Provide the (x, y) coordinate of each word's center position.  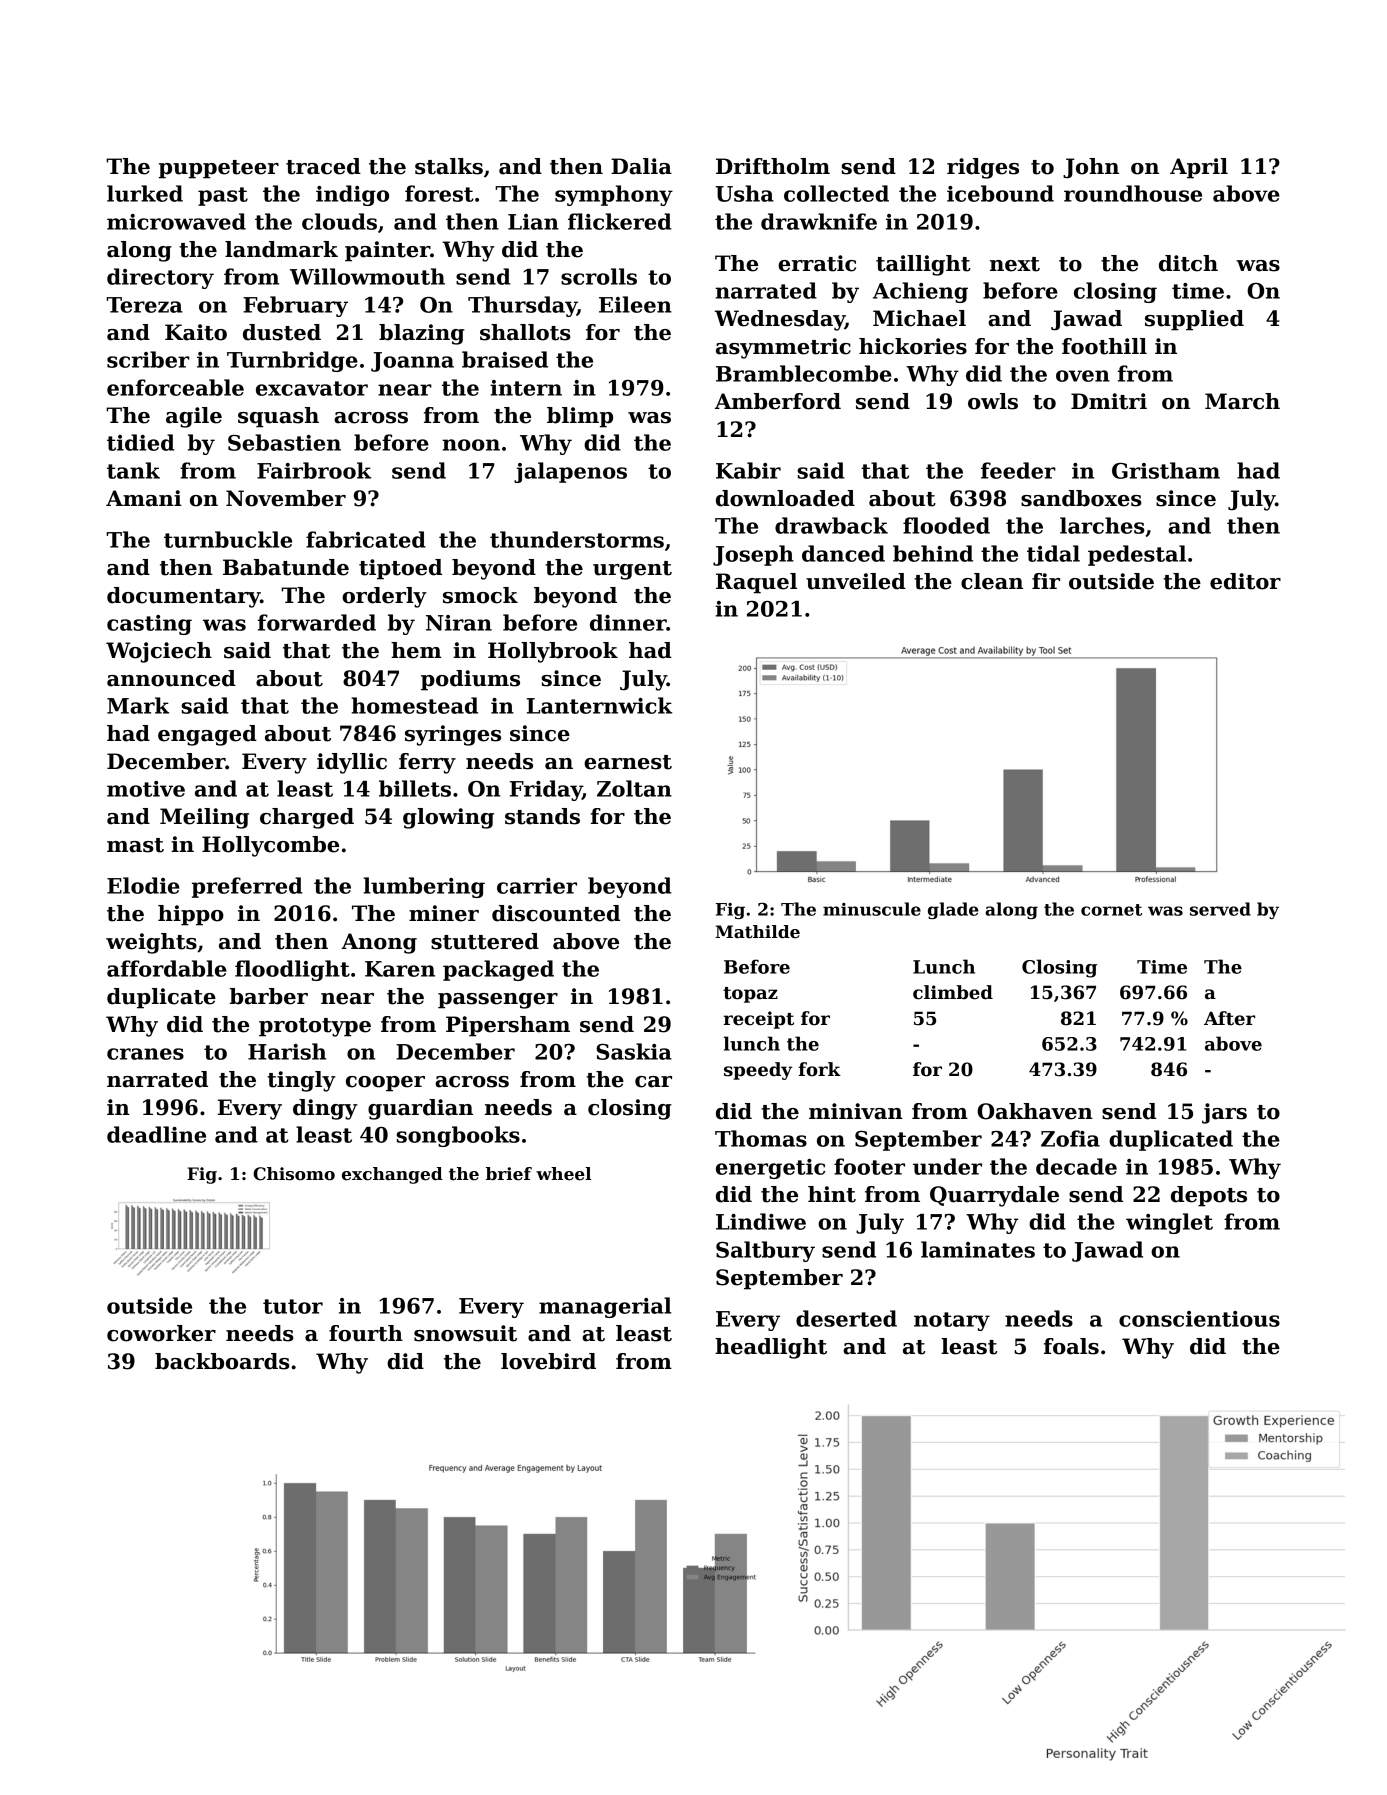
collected (836, 193)
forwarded (317, 622)
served (1220, 909)
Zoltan (634, 788)
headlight (771, 1348)
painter (387, 251)
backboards (222, 1361)
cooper (385, 1084)
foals (1071, 1346)
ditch (1188, 263)
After (1229, 1018)
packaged (498, 970)
